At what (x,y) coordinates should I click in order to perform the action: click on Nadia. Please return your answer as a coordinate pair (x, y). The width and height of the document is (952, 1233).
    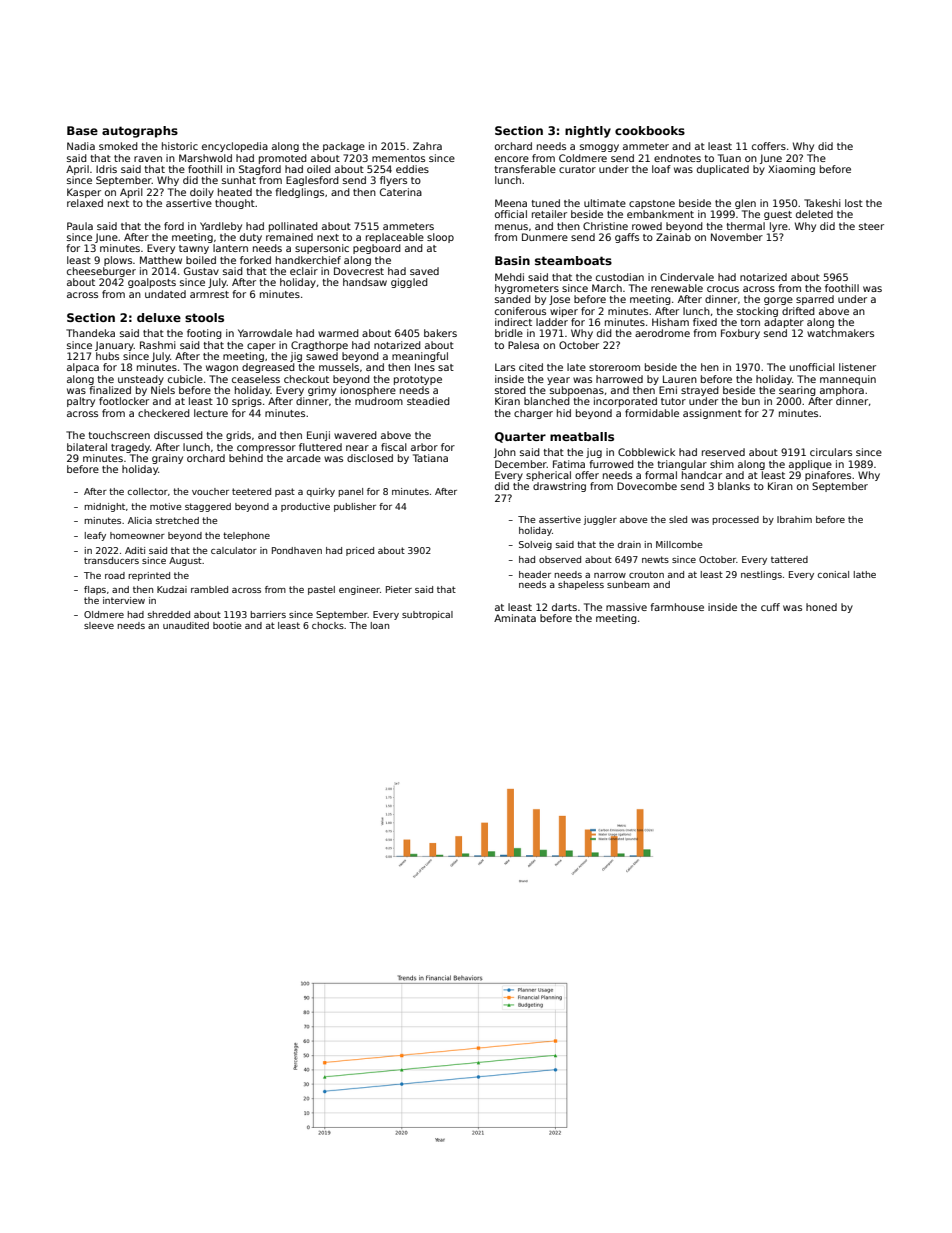
    Looking at the image, I should click on (81, 146).
